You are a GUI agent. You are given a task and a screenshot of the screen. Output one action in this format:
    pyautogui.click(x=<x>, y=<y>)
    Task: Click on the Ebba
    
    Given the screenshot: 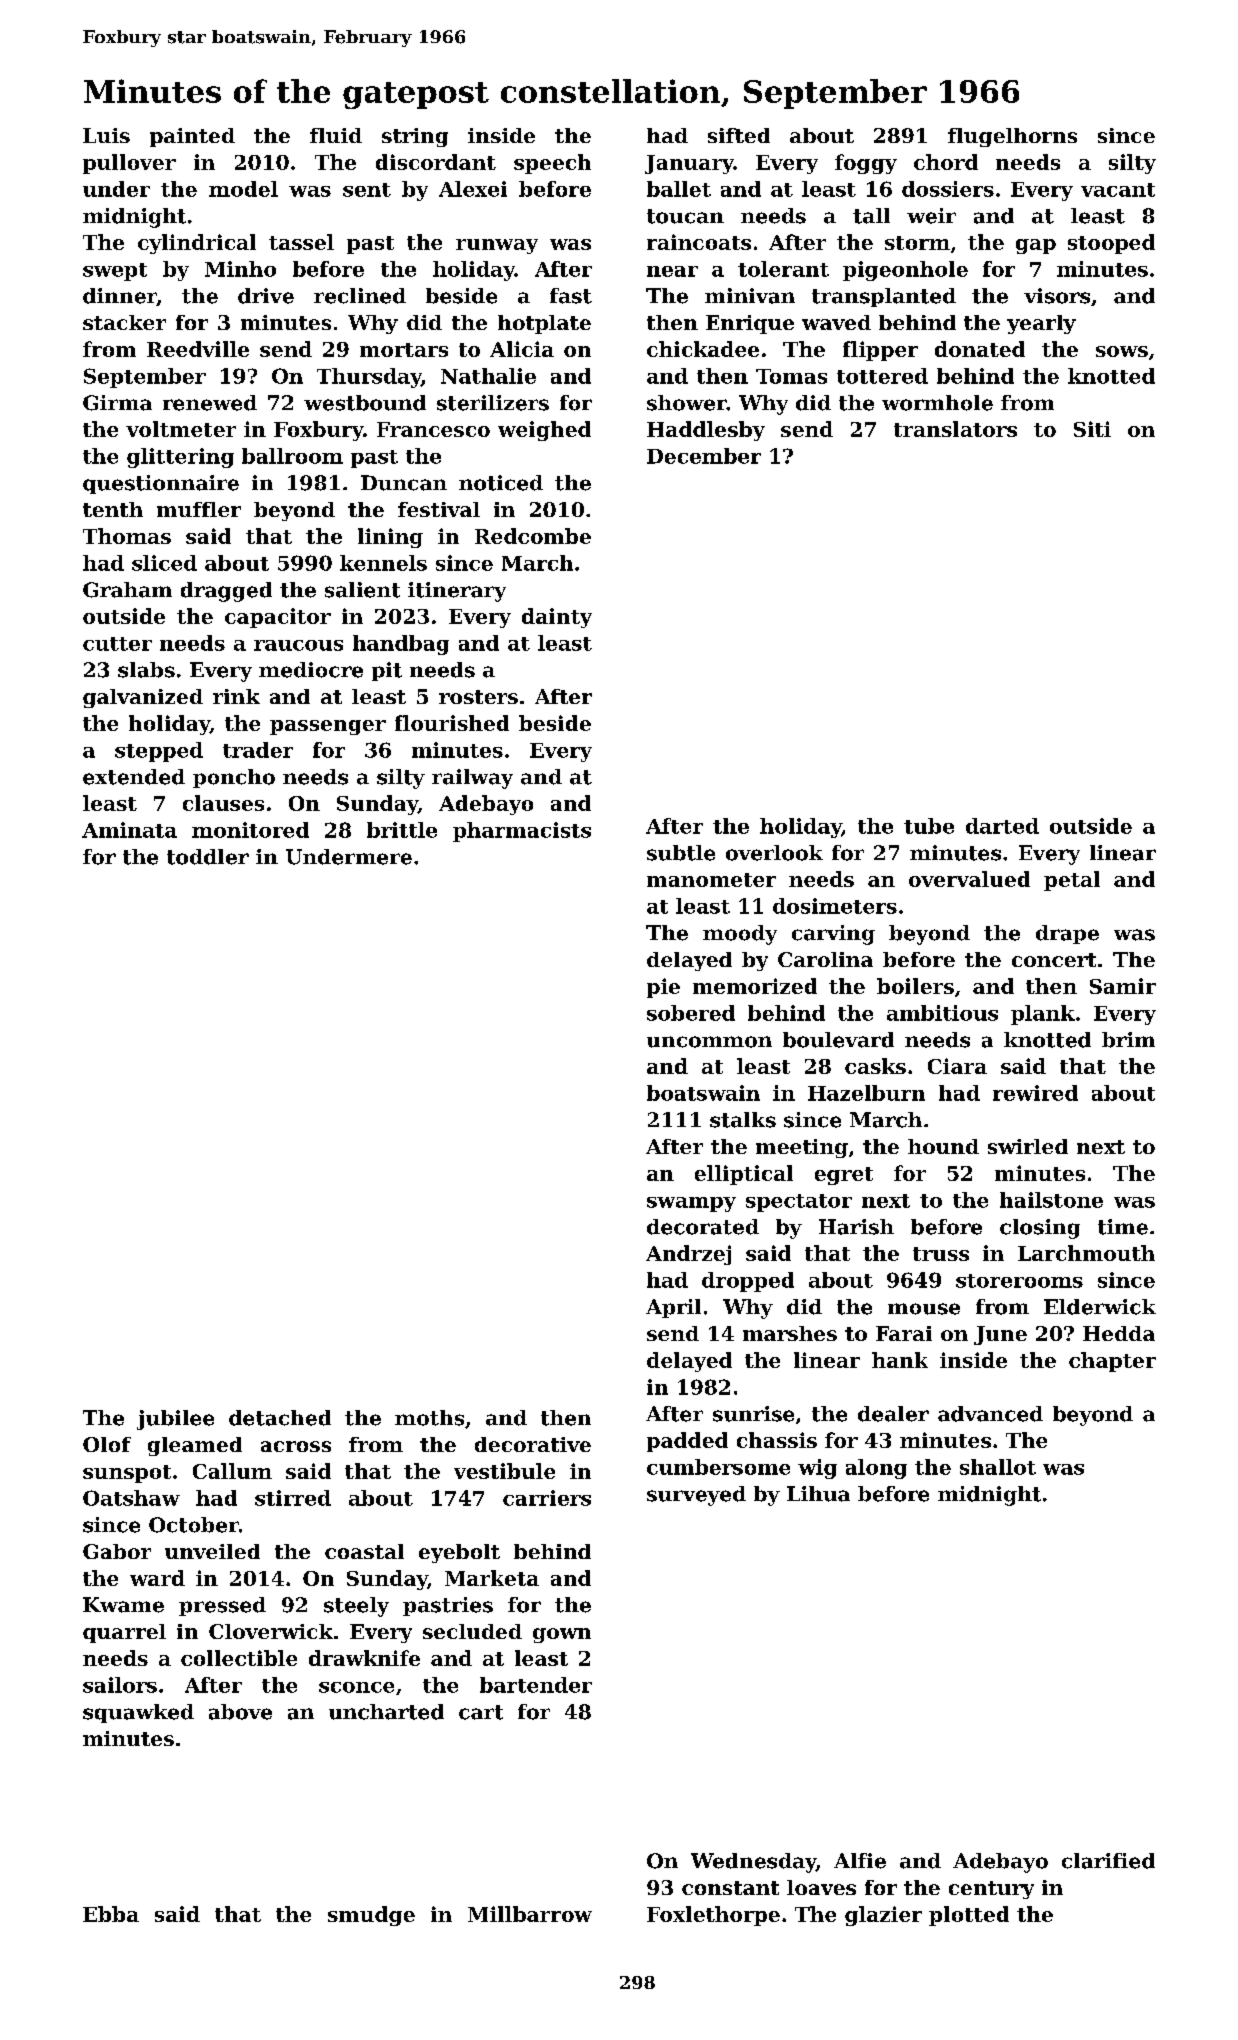 What is the action you would take?
    pyautogui.click(x=111, y=1914)
